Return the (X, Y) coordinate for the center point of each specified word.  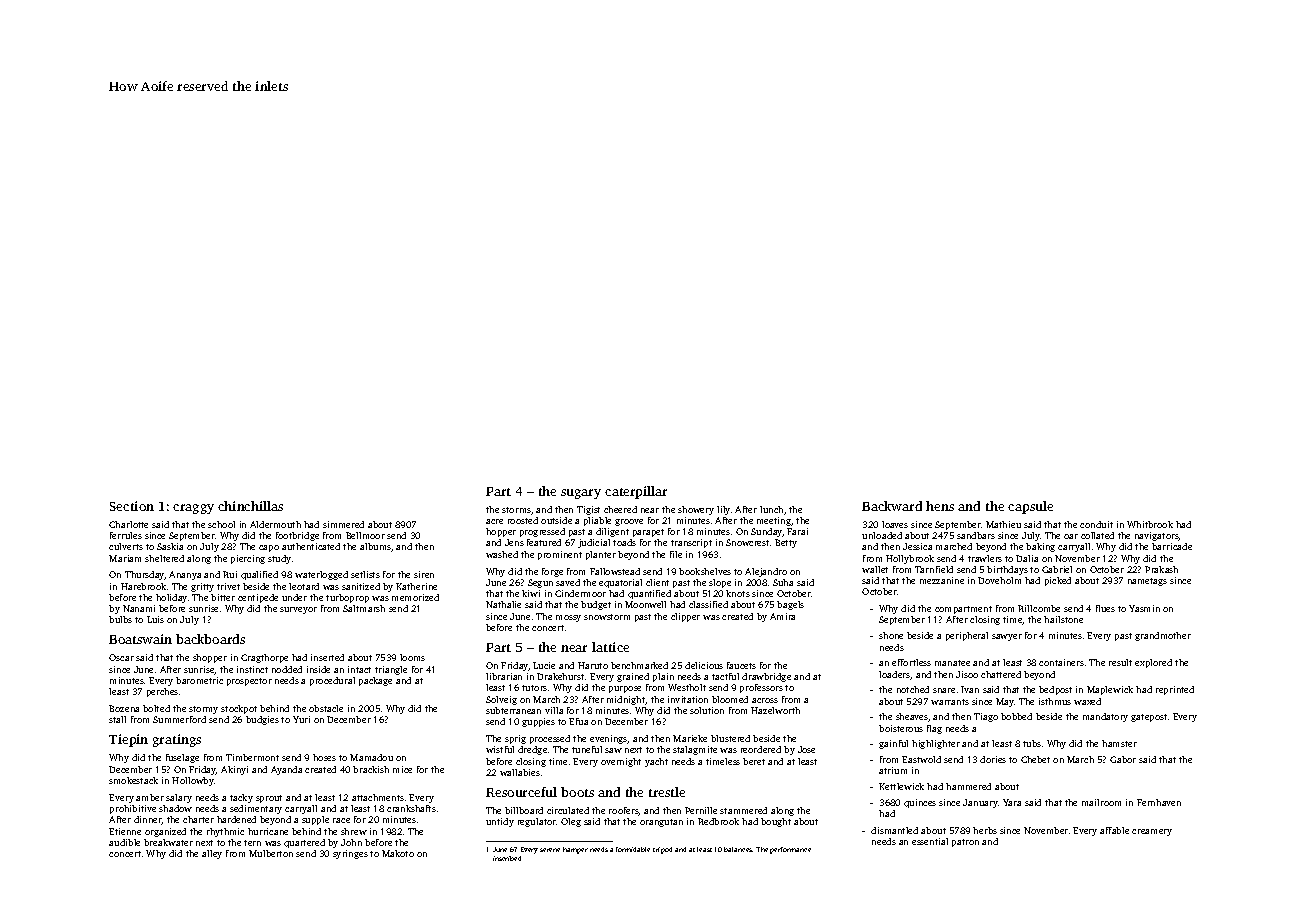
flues (1105, 608)
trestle (667, 792)
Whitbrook (1150, 524)
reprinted (1175, 690)
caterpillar (636, 492)
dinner (148, 820)
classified (708, 604)
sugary (581, 494)
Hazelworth (775, 710)
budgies (262, 720)
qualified (259, 575)
